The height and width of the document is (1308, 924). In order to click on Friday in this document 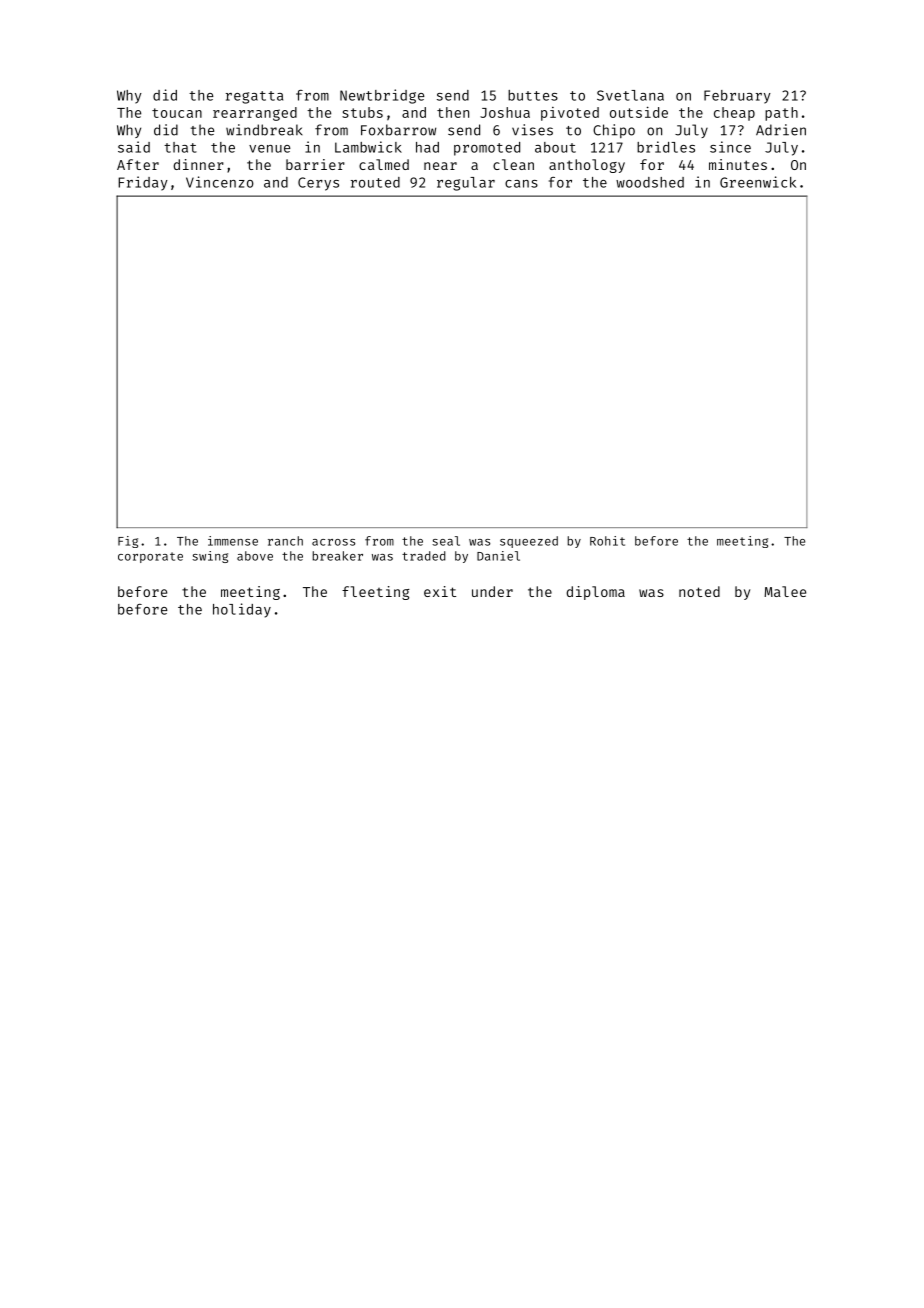, I will do `click(143, 183)`.
